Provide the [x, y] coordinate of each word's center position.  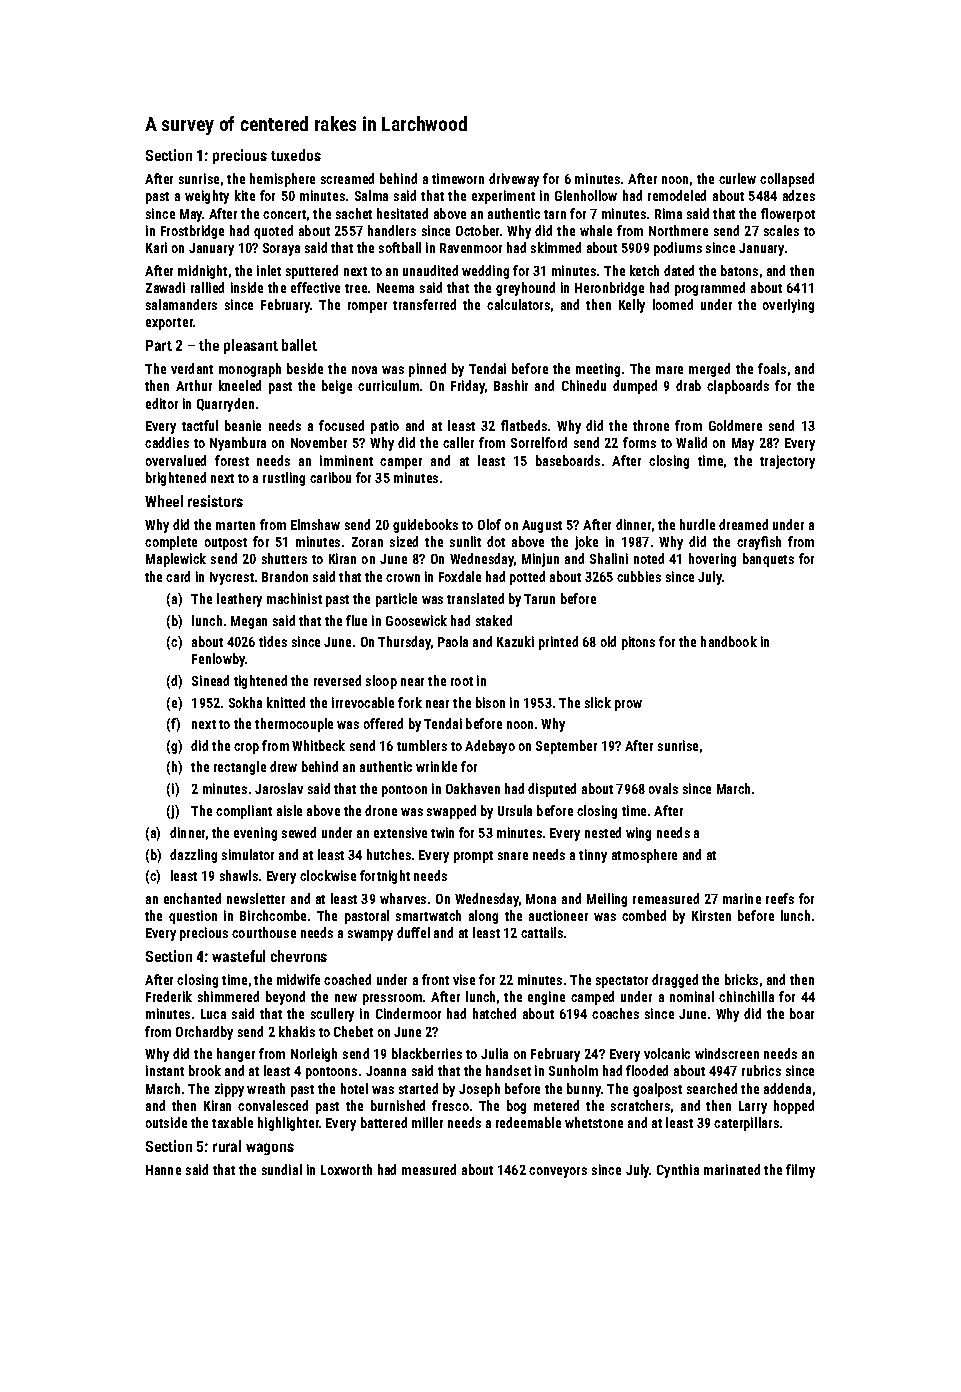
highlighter [288, 1124]
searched [712, 1088]
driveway [514, 180]
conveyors [558, 1172]
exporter [170, 324]
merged [709, 370]
